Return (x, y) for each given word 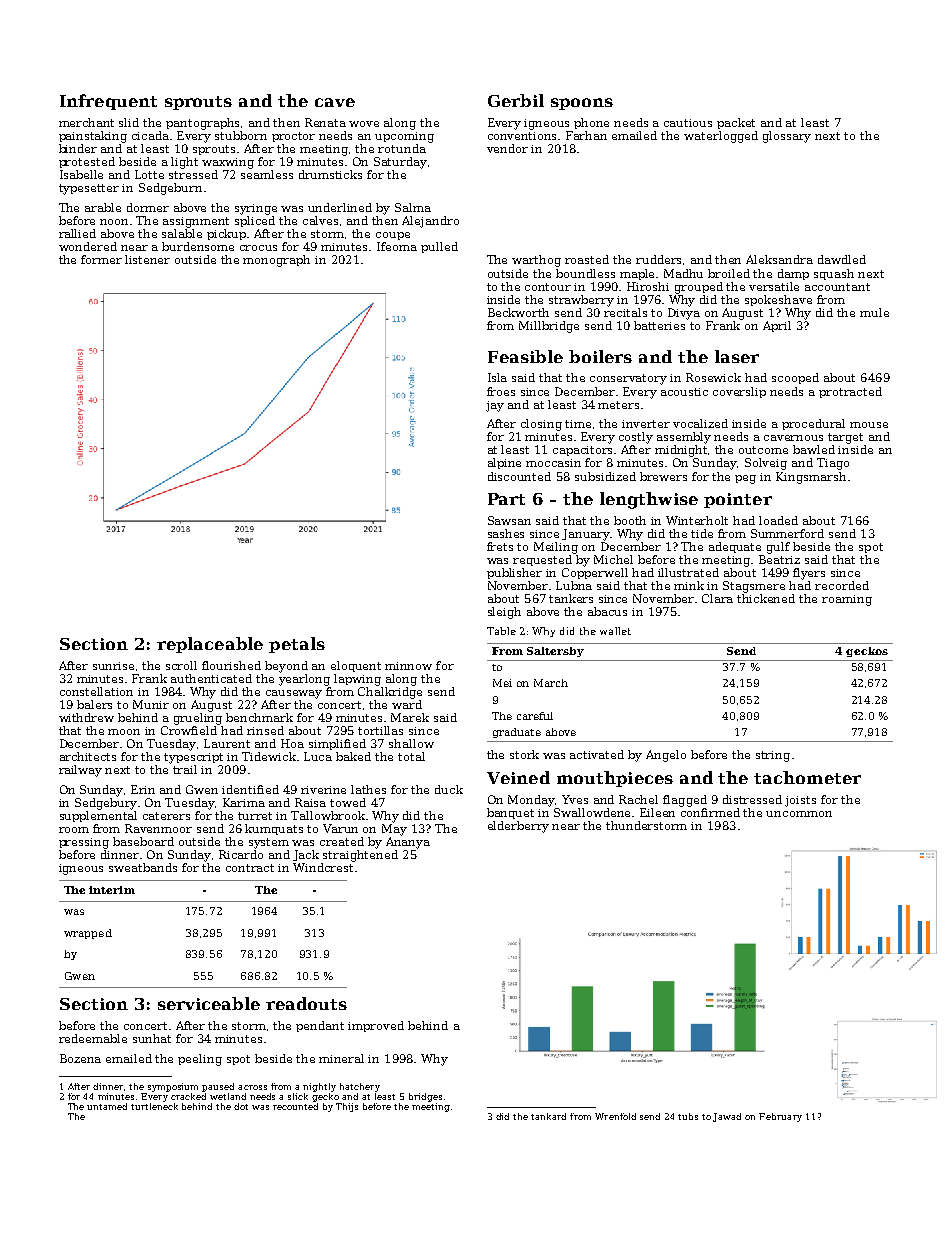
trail (185, 769)
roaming (847, 600)
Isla (497, 377)
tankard (548, 1116)
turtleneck (154, 1106)
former (101, 259)
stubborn (241, 135)
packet (736, 123)
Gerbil (516, 100)
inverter (646, 424)
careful (535, 716)
